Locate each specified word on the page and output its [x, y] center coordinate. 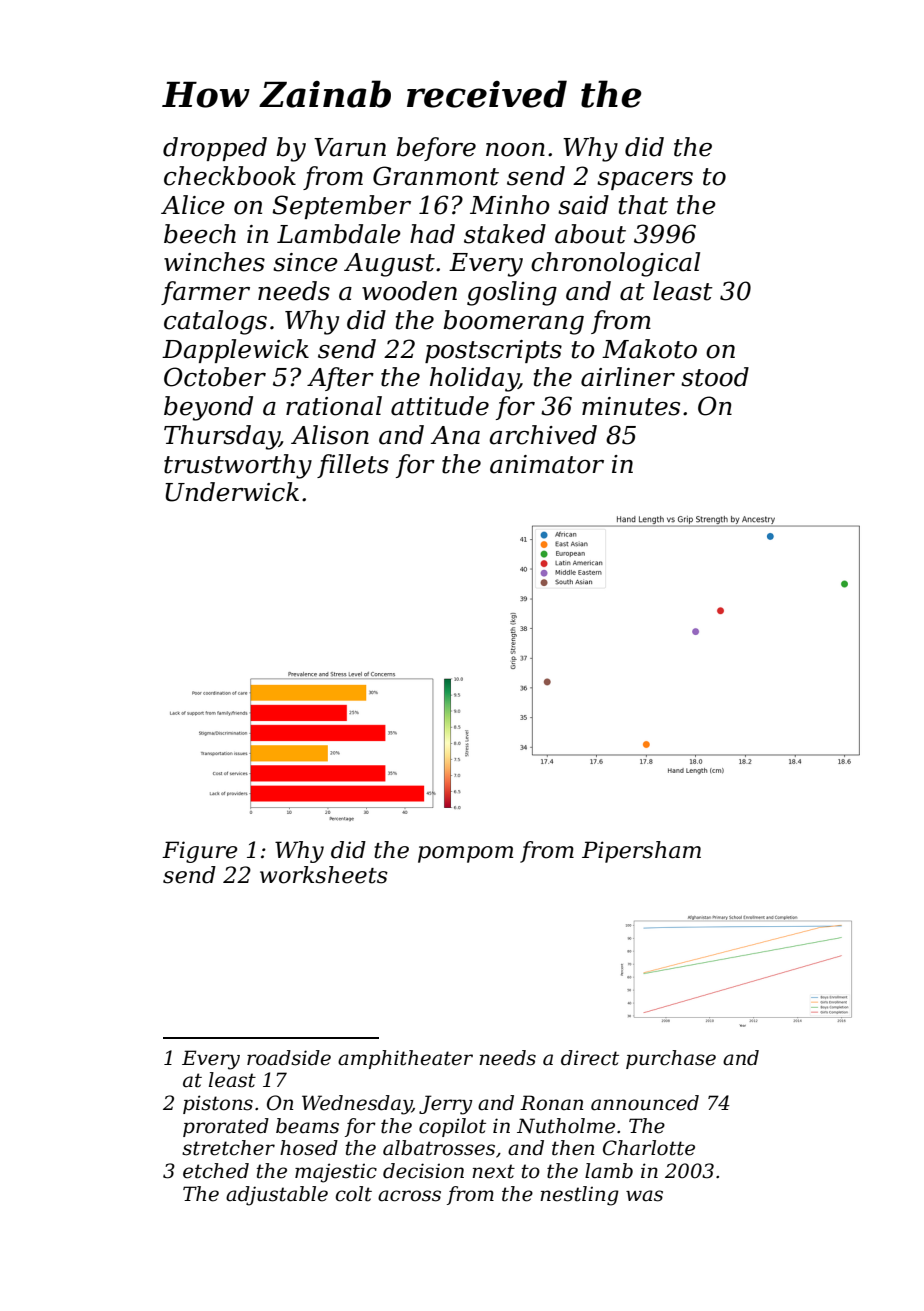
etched [216, 1171]
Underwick [232, 492]
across [409, 1196]
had [432, 234]
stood [715, 377]
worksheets [324, 875]
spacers [645, 181]
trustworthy [238, 466]
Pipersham [641, 852]
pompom [465, 854]
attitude [440, 406]
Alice [193, 205]
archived [543, 435]
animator [547, 464]
